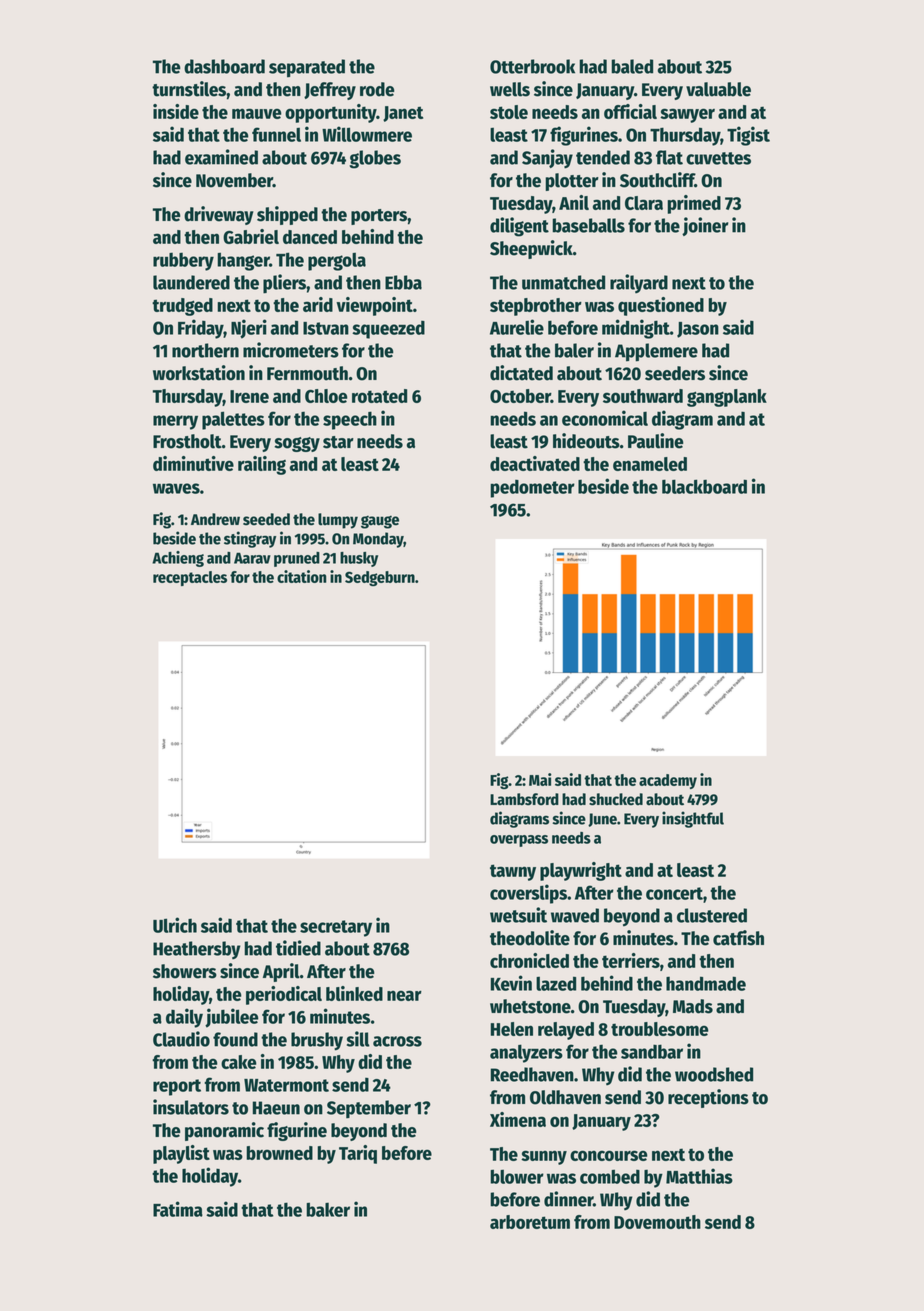  I want to click on receptions, so click(708, 1098).
